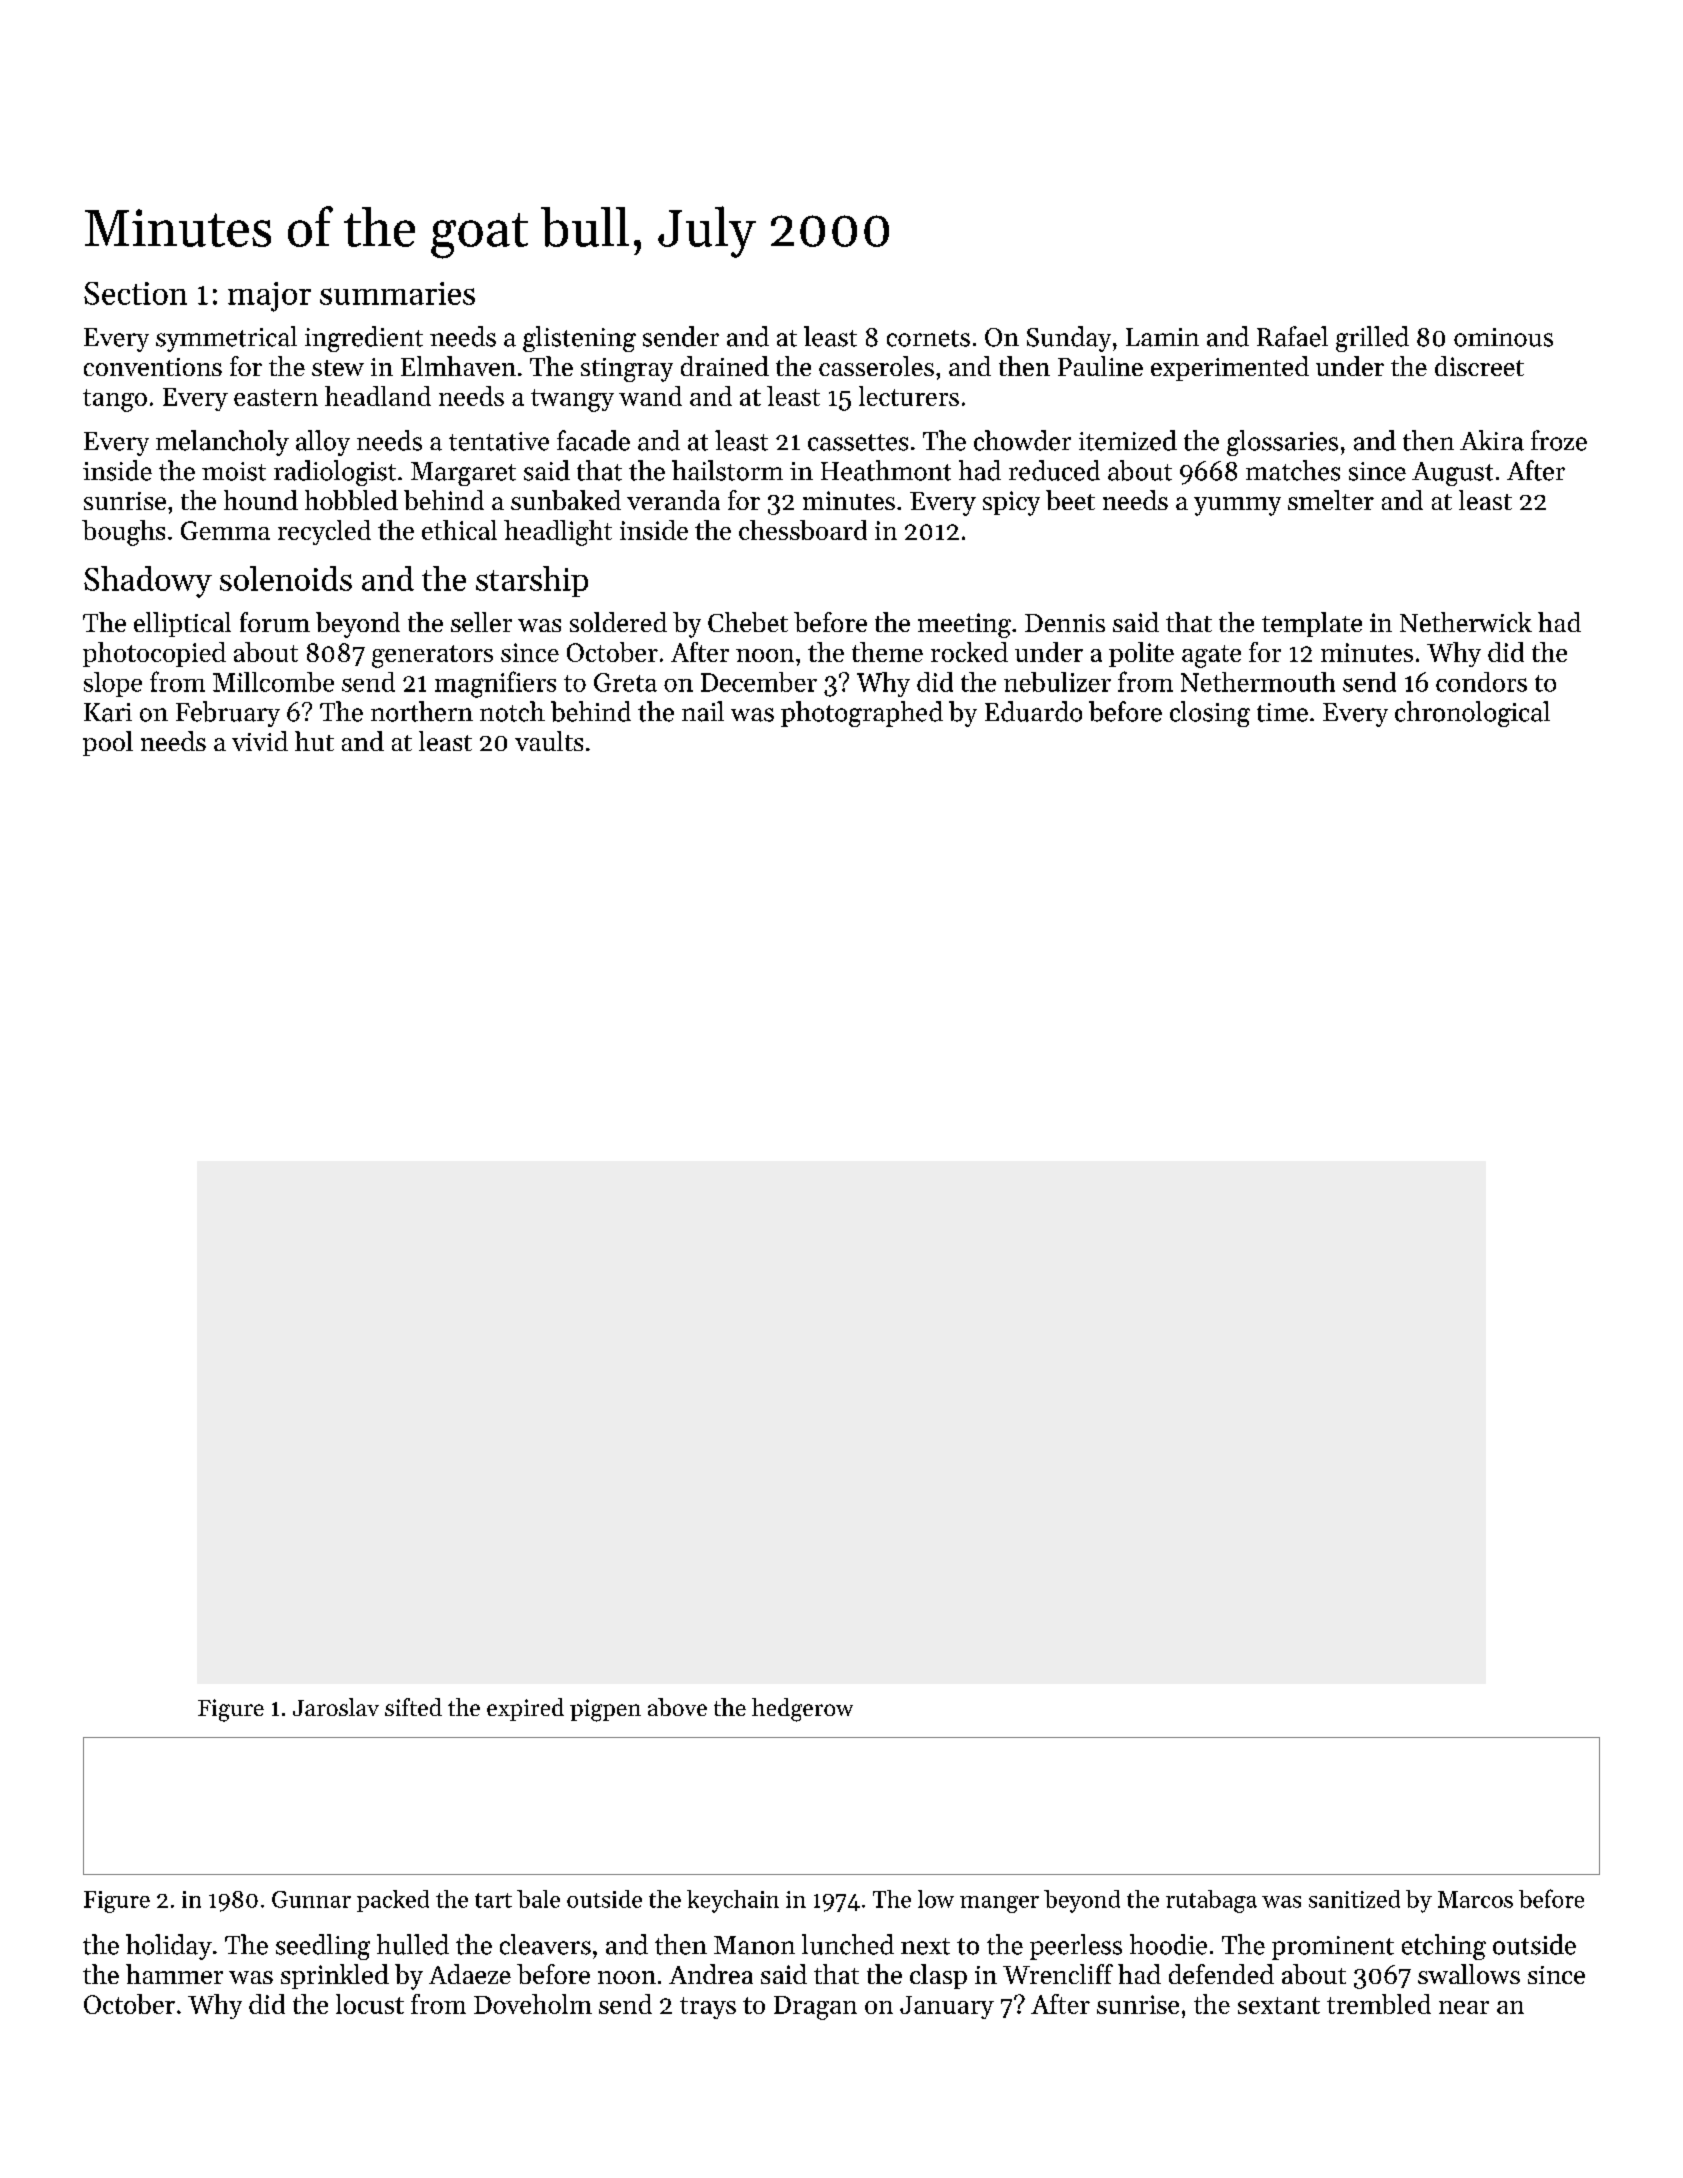 The height and width of the page is (2178, 1683). Describe the element at coordinates (579, 339) in the page. I see `glistening` at that location.
